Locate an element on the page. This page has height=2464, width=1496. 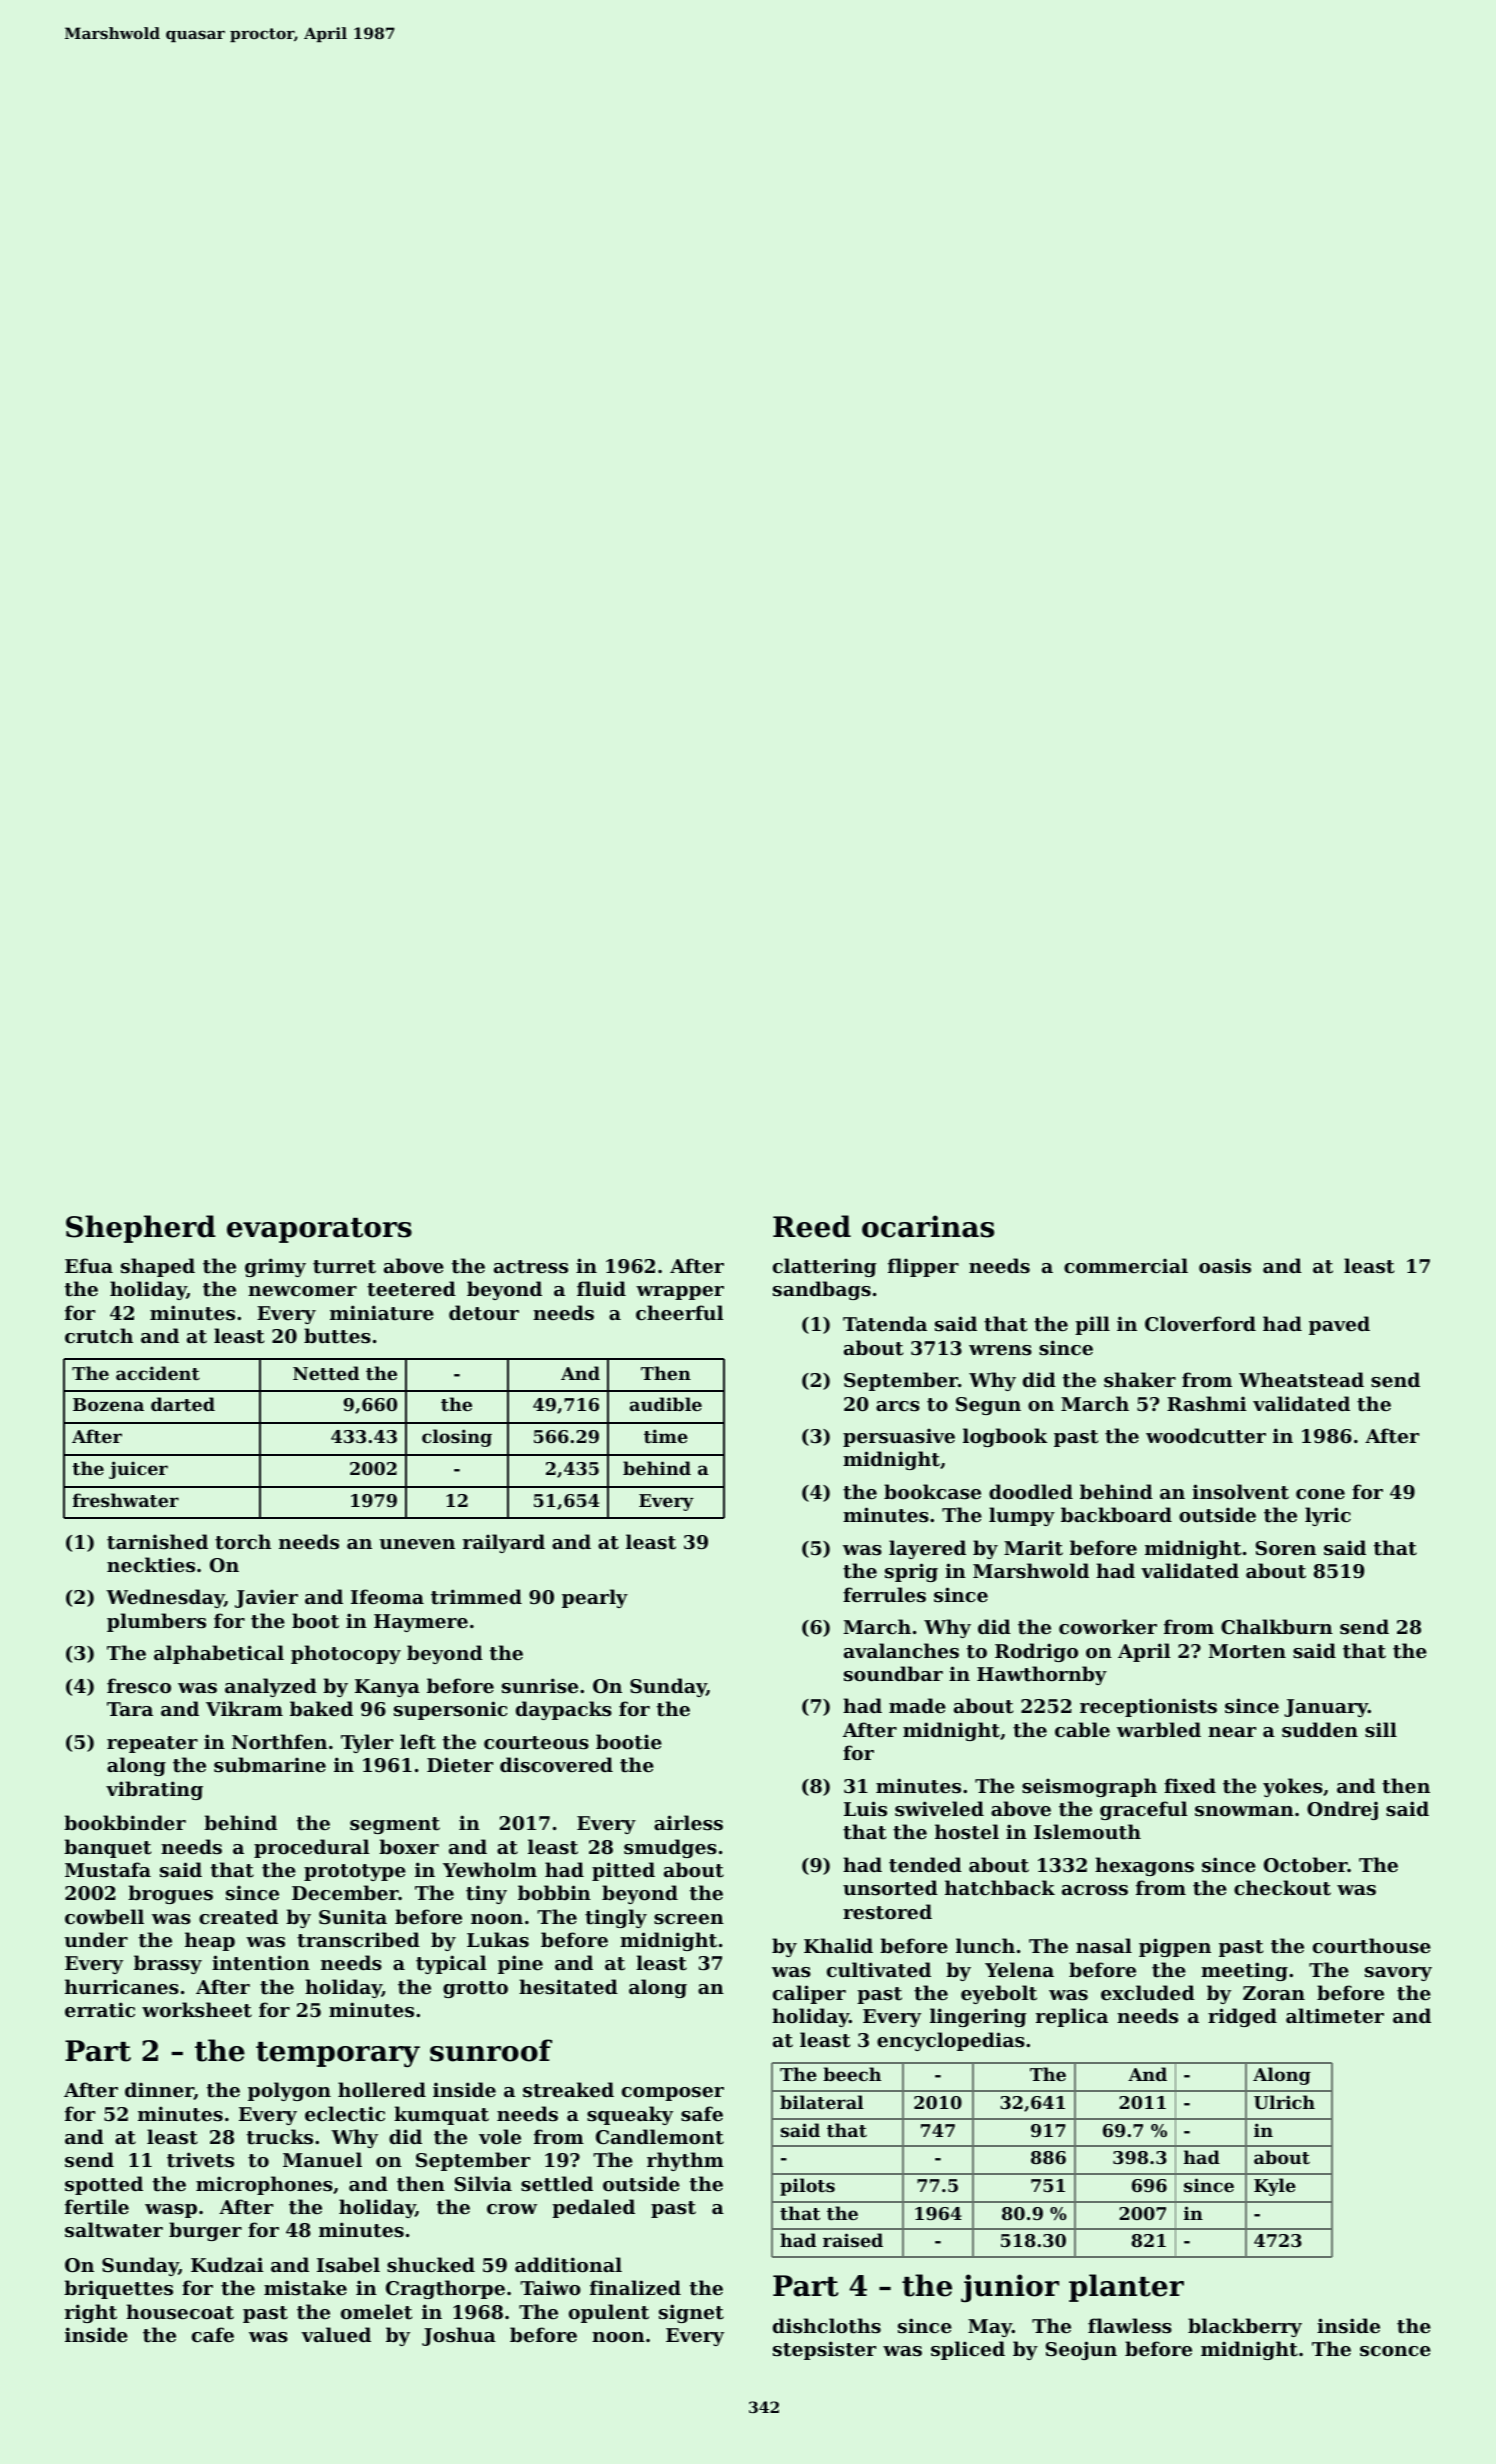
stepsister is located at coordinates (824, 2350).
